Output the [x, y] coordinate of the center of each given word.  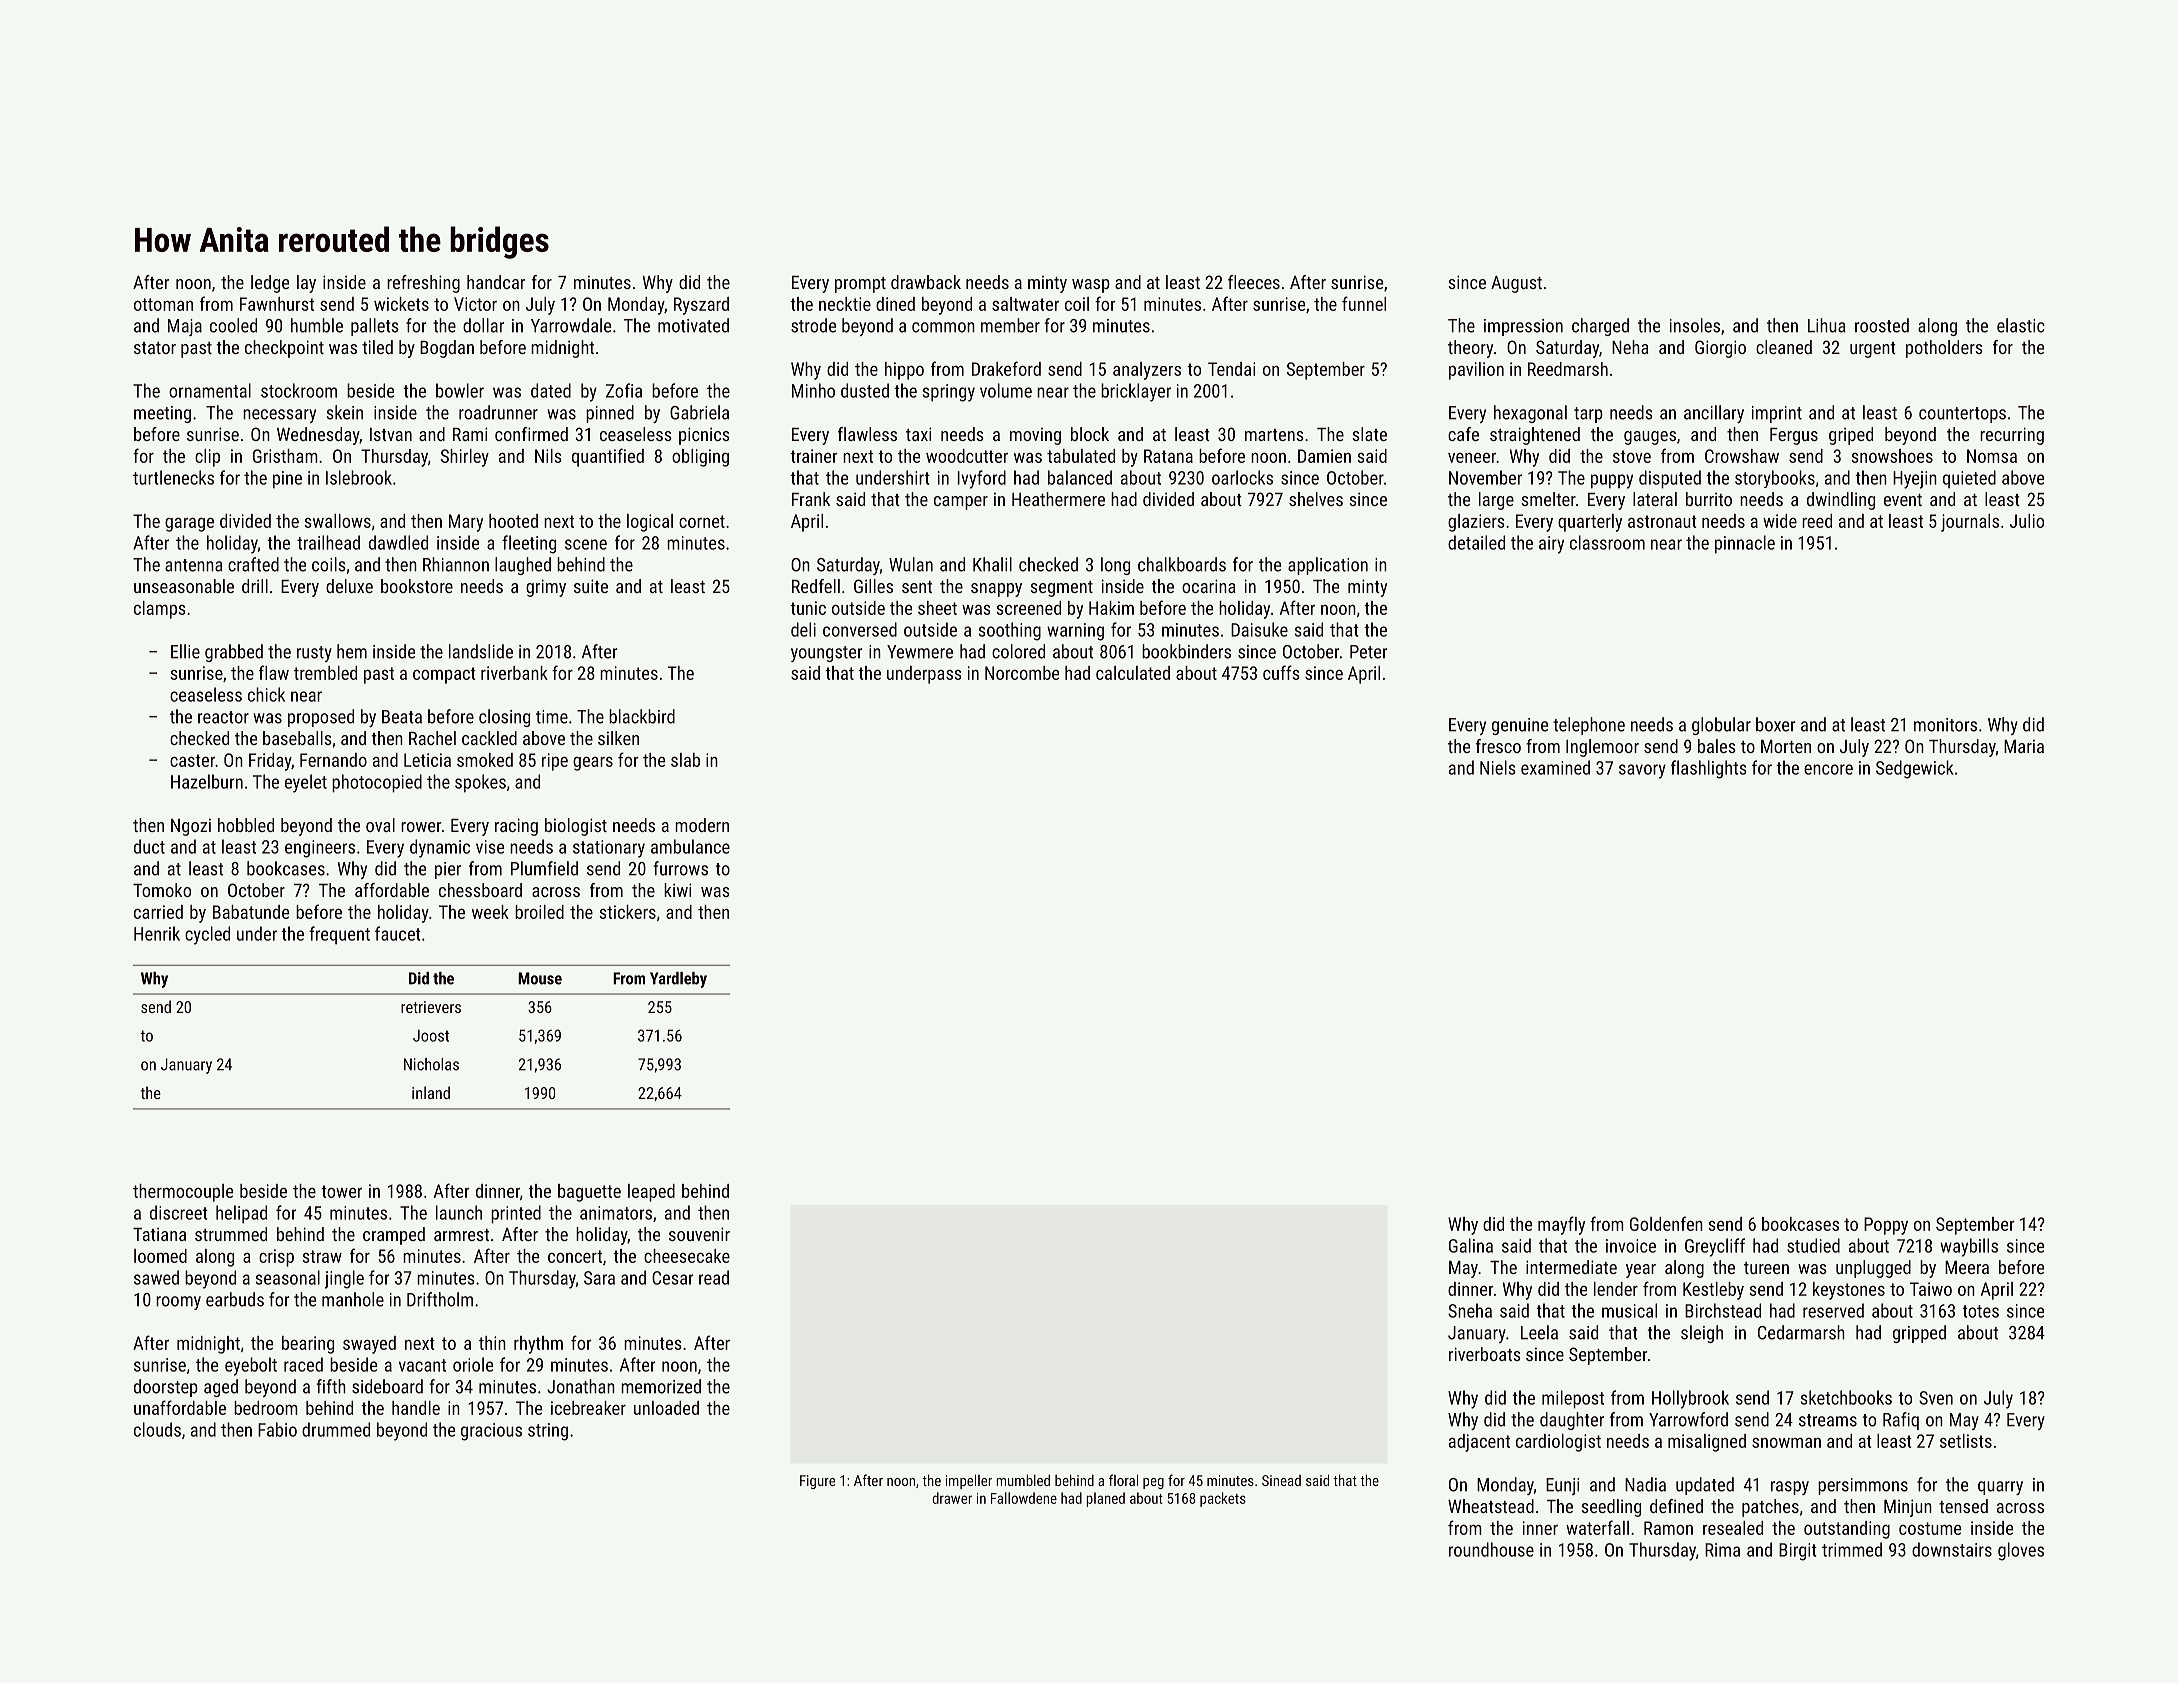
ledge [270, 284]
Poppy [1886, 1226]
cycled [207, 935]
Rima [1722, 1550]
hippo [904, 371]
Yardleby [678, 980]
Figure [817, 1482]
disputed [1670, 479]
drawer [952, 1498]
